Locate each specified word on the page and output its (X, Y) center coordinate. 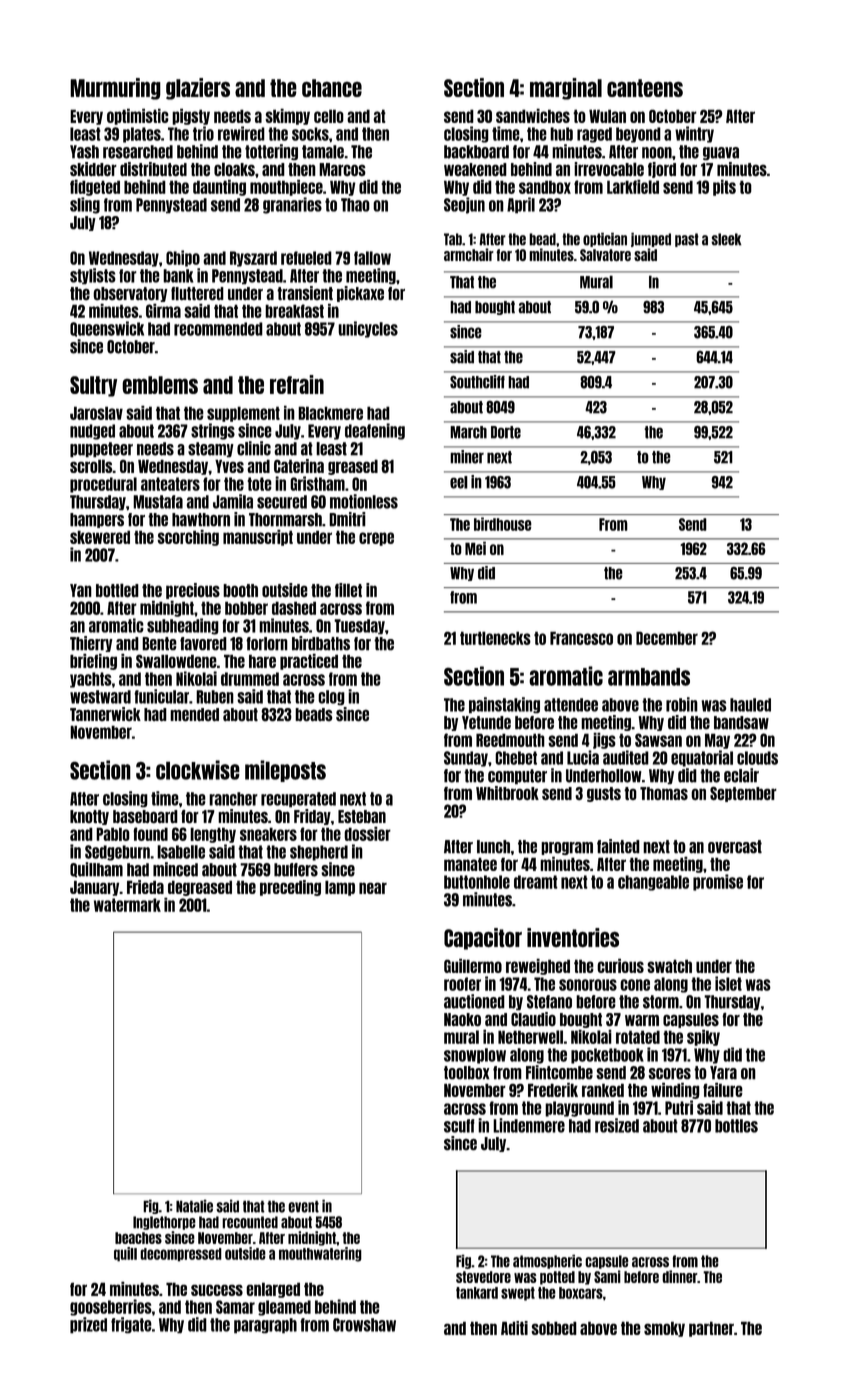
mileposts (285, 771)
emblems (160, 385)
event (303, 1206)
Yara (723, 1073)
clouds (757, 758)
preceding (290, 888)
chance (332, 88)
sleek (726, 239)
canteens (645, 88)
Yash (84, 152)
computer (517, 777)
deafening (375, 431)
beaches (138, 1238)
